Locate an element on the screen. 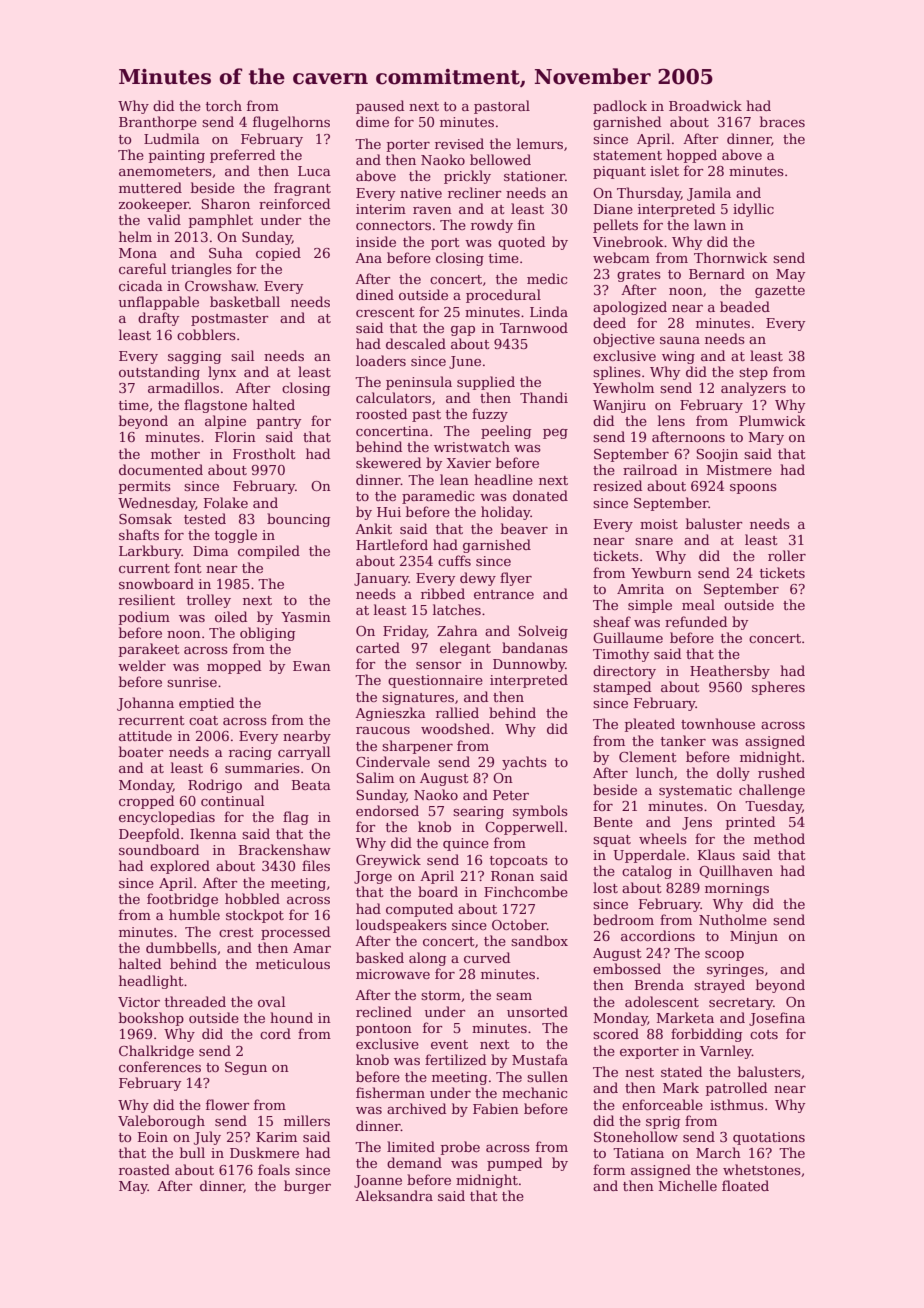 The image size is (924, 1308). pumped is located at coordinates (514, 1164).
